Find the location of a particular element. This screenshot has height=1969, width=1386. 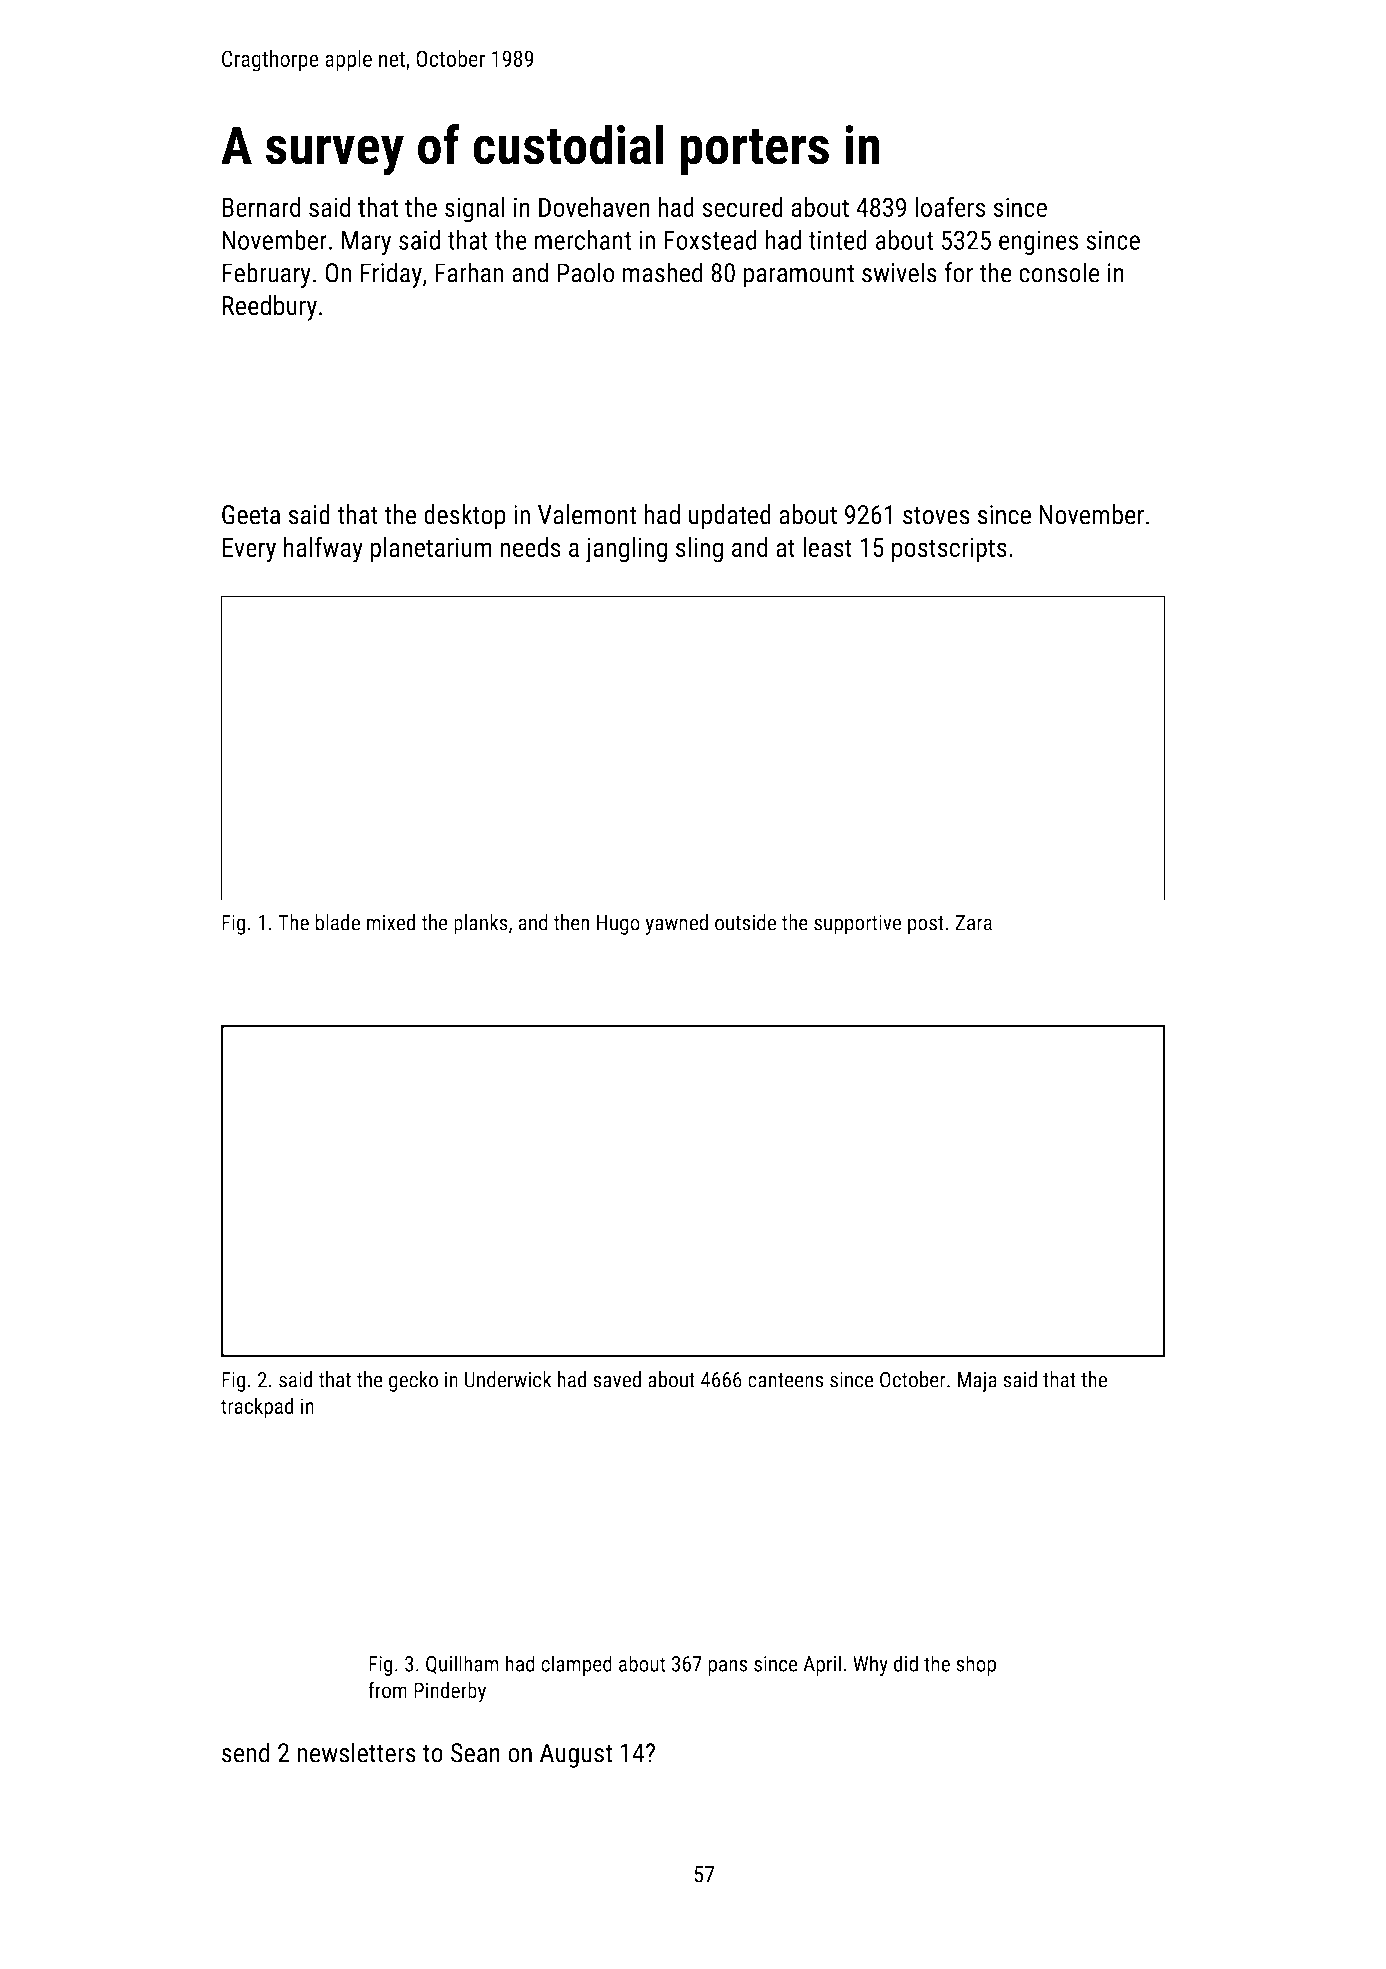

loafers is located at coordinates (950, 206).
